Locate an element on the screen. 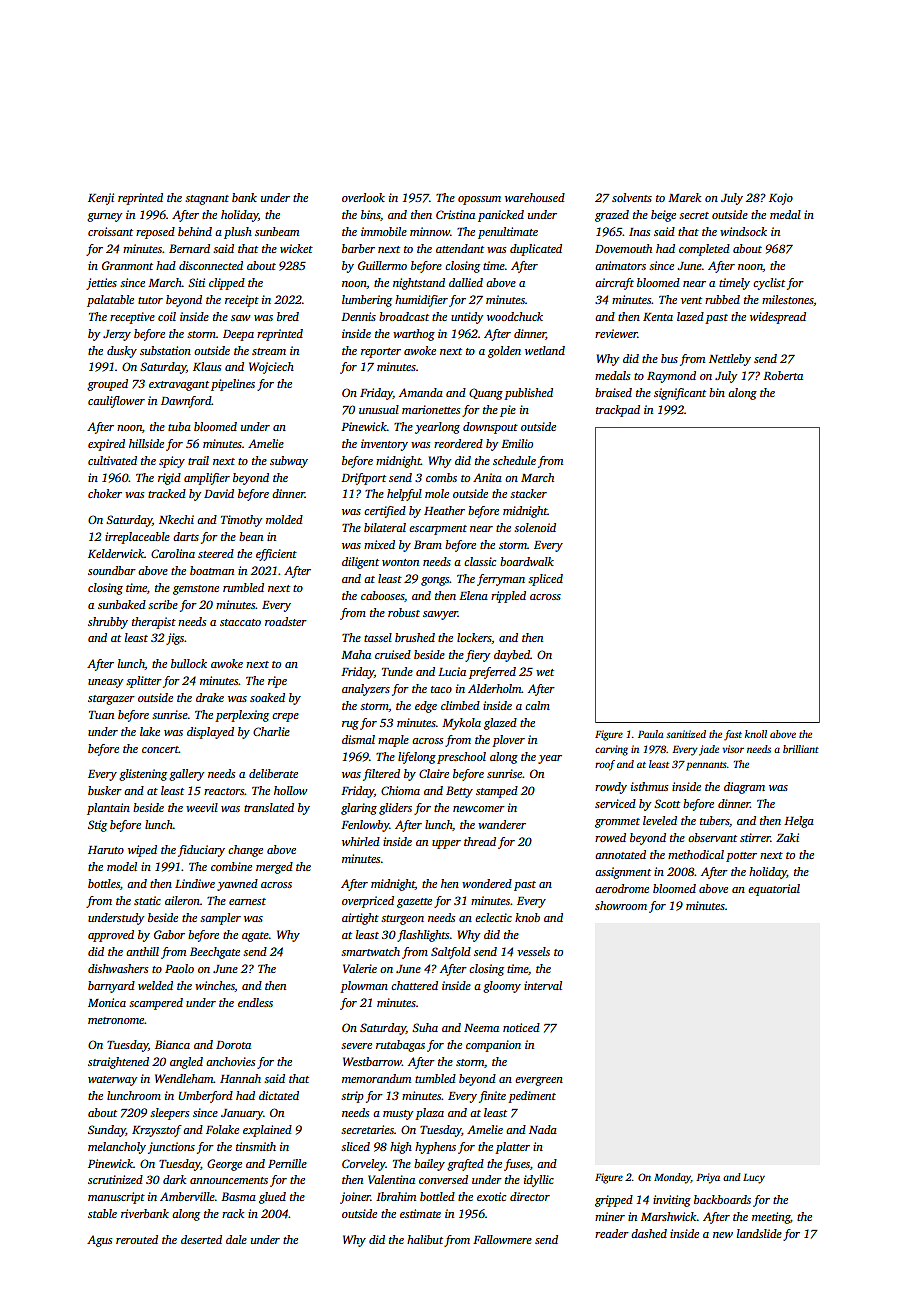 Image resolution: width=908 pixels, height=1316 pixels. Lucy is located at coordinates (754, 1179).
